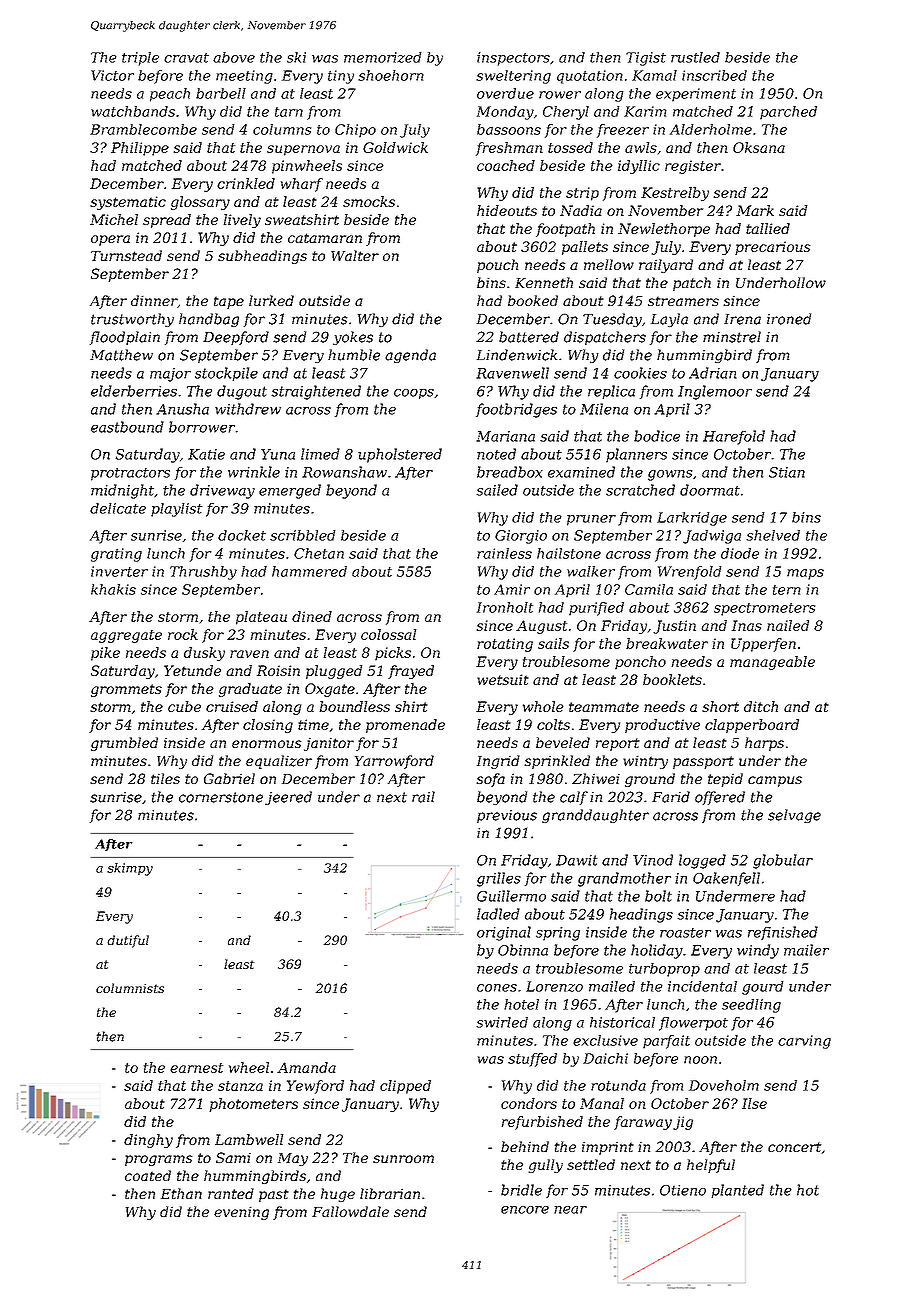 Image resolution: width=924 pixels, height=1308 pixels. Describe the element at coordinates (504, 933) in the screenshot. I see `original` at that location.
